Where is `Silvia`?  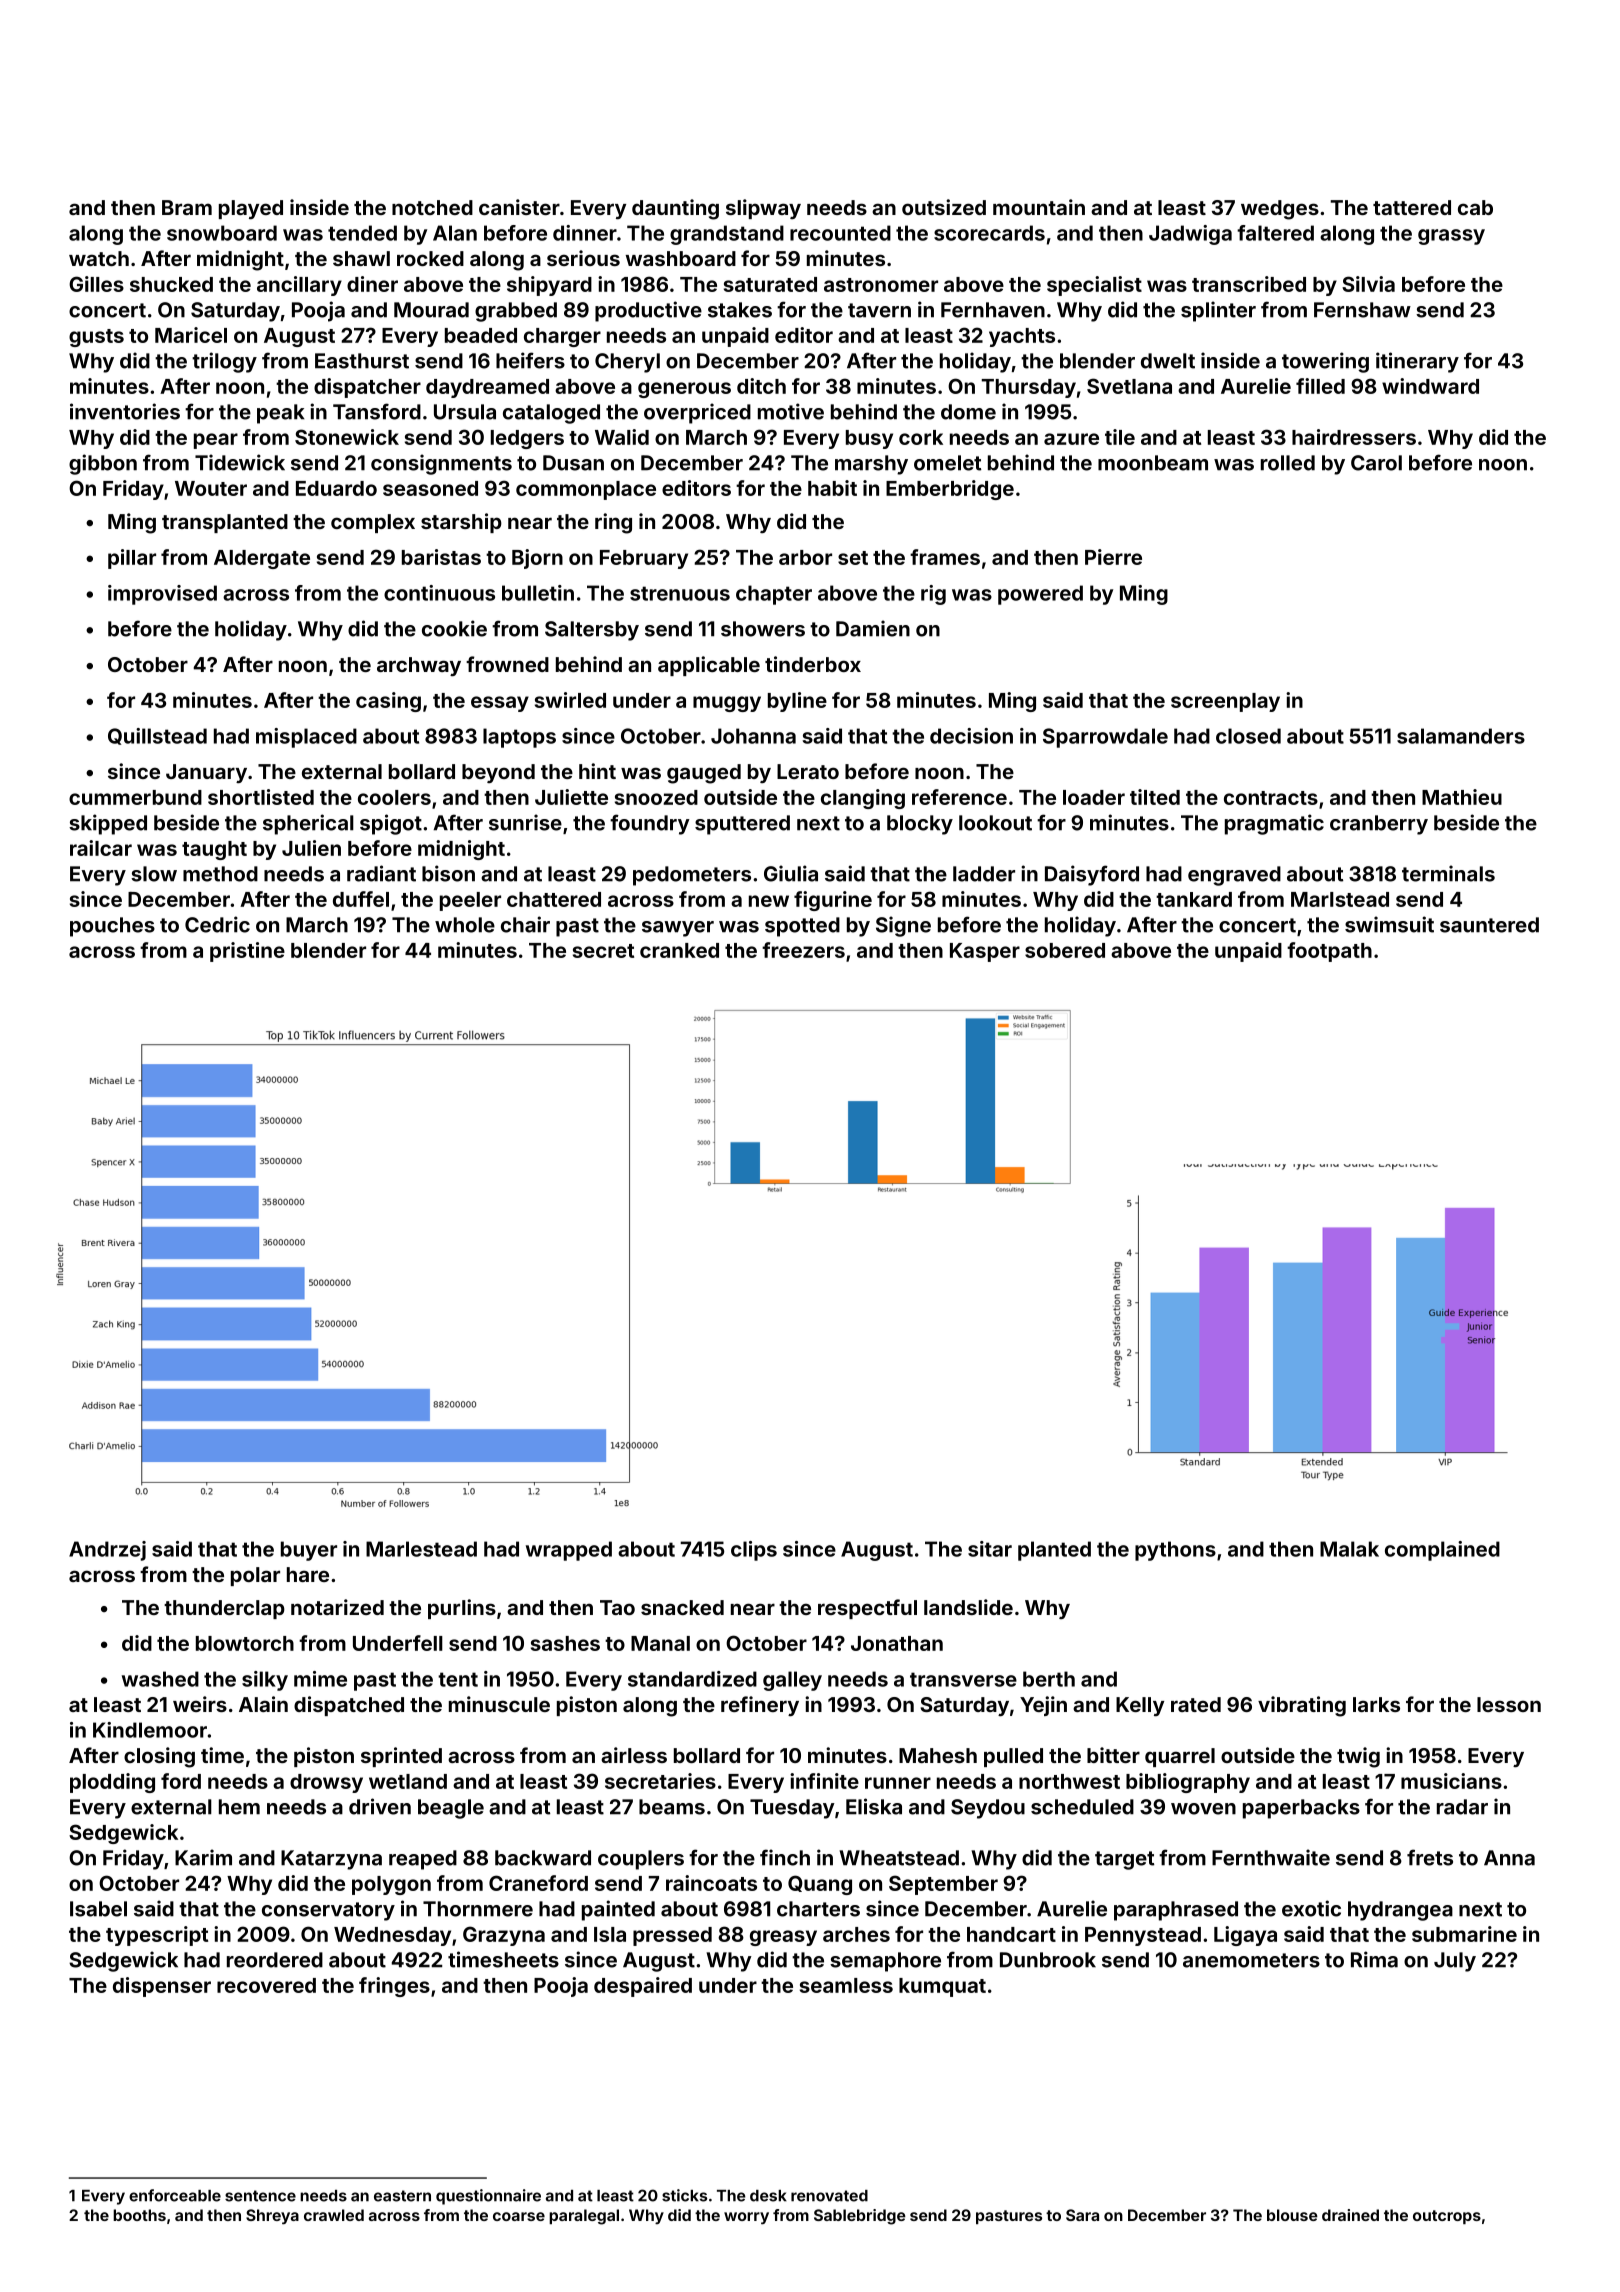
Silvia is located at coordinates (1368, 284).
